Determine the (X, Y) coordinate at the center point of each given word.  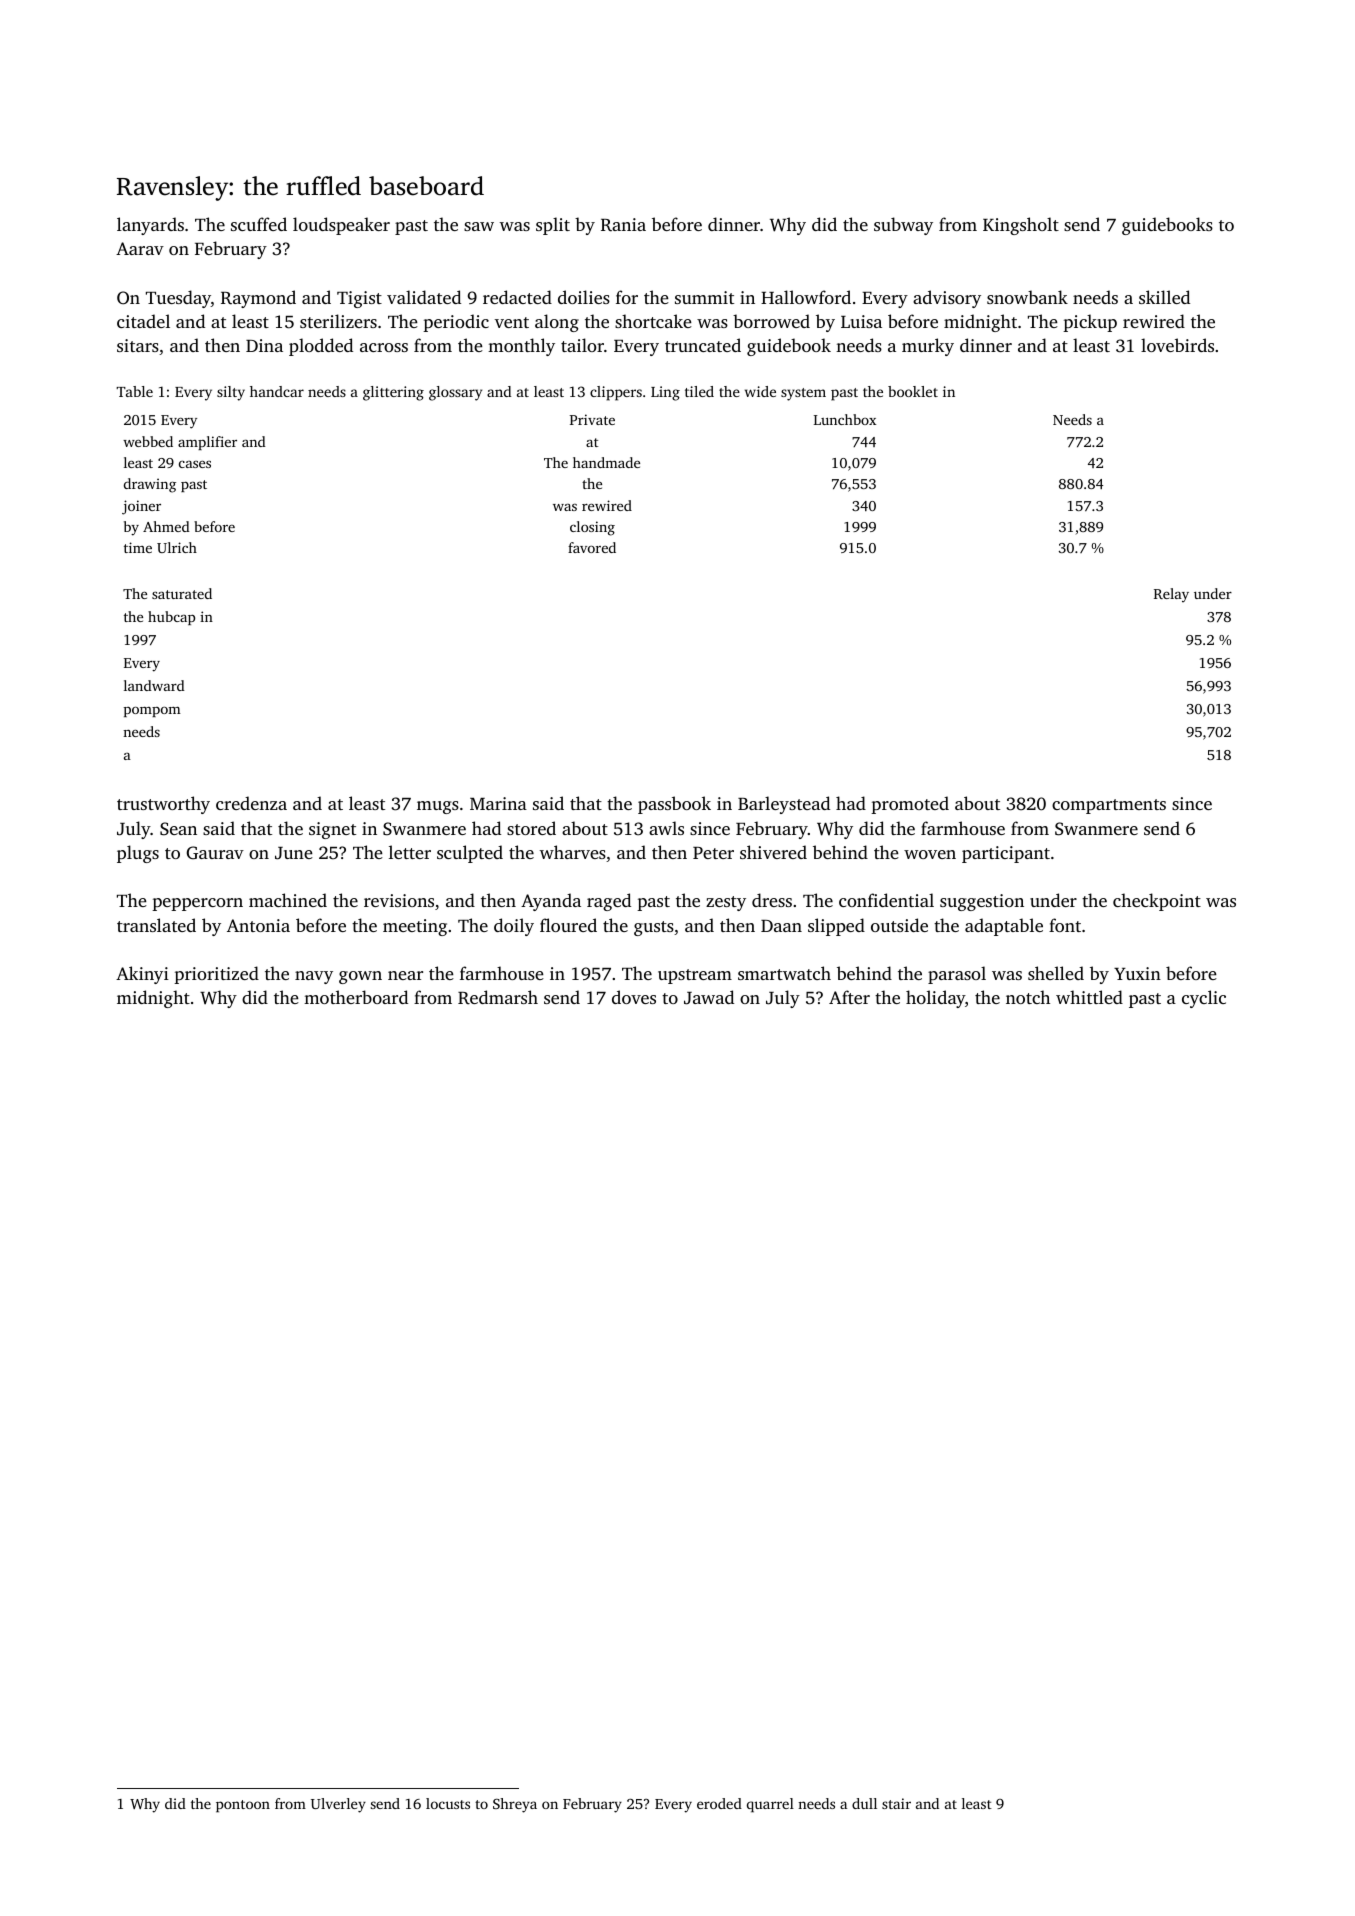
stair (896, 1803)
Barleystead (784, 805)
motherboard (356, 997)
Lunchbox (845, 419)
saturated (182, 593)
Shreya (515, 1805)
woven (930, 854)
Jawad (709, 997)
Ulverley (338, 1805)
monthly (521, 347)
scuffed (259, 224)
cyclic (1204, 999)
